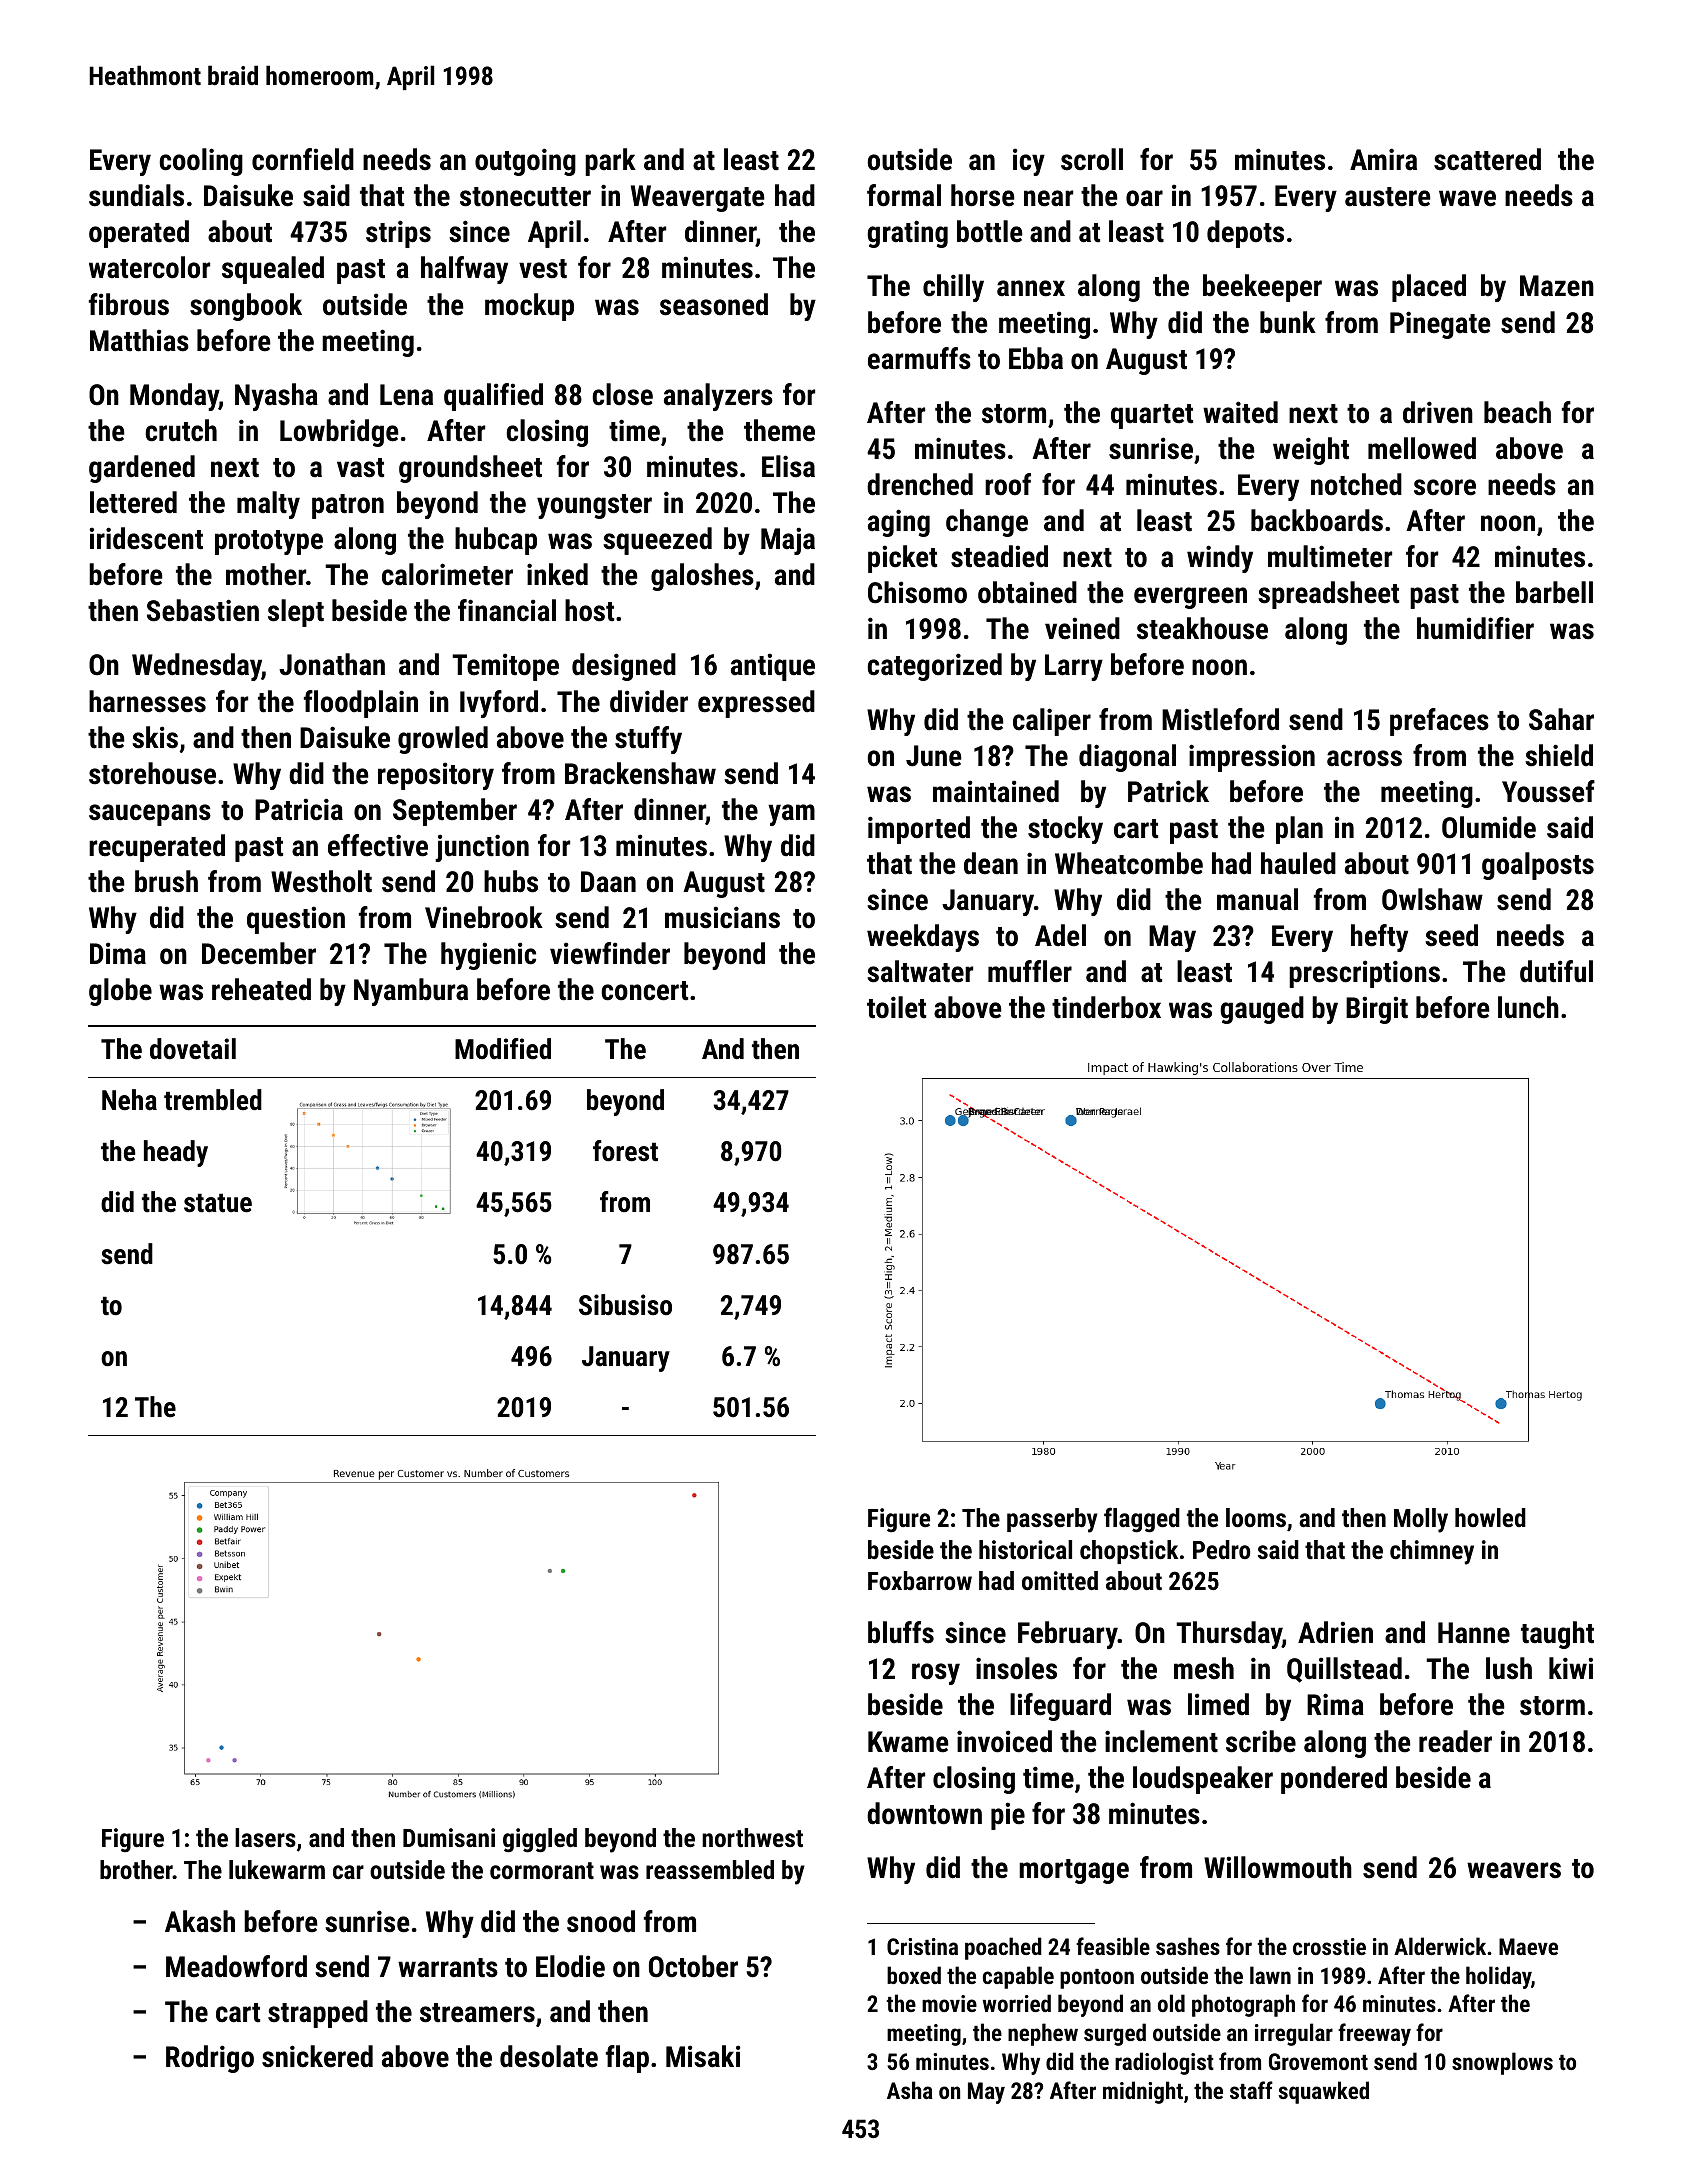 The width and height of the image is (1683, 2178). What do you see at coordinates (920, 484) in the image?
I see `drenched` at bounding box center [920, 484].
